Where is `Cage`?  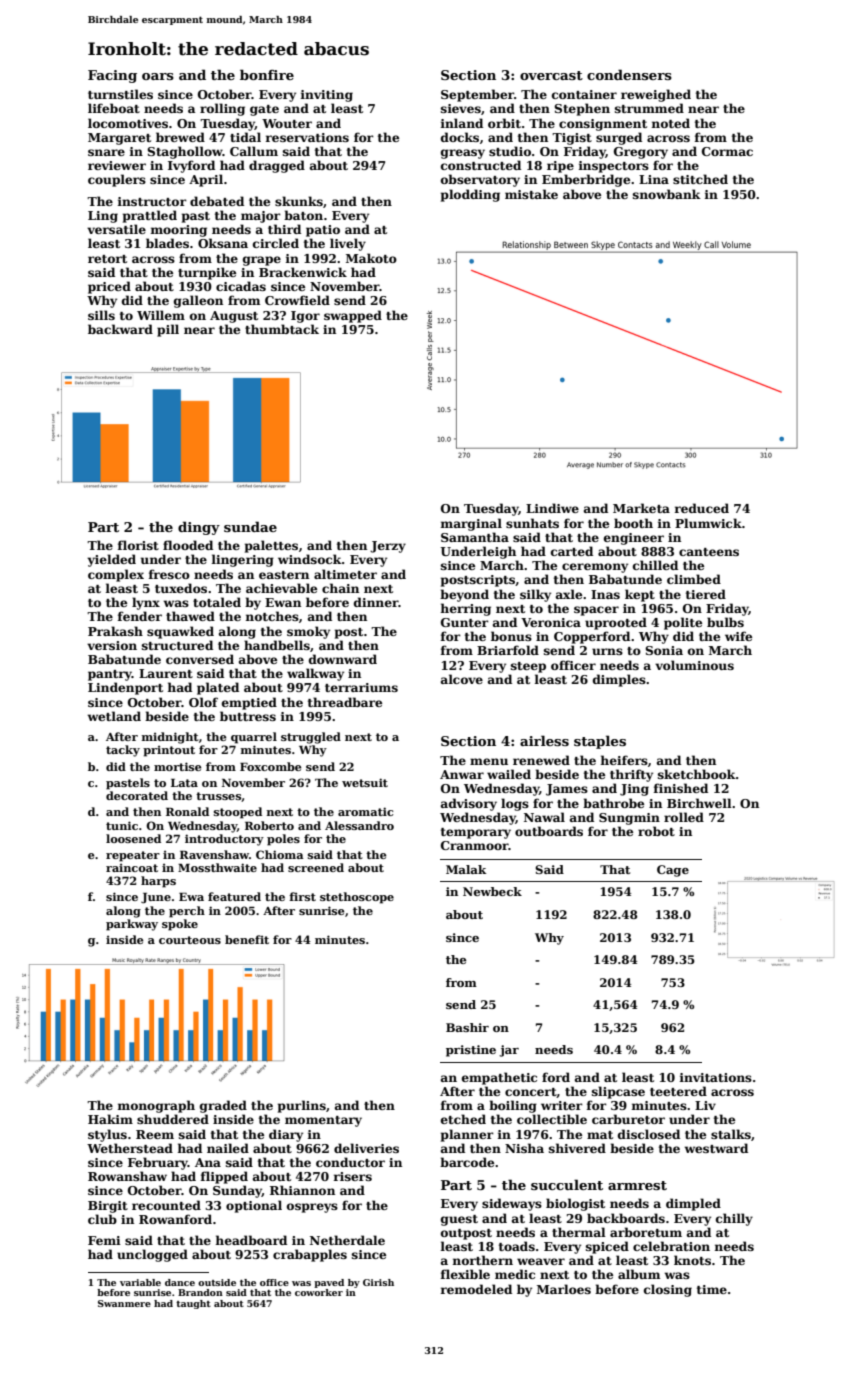 Cage is located at coordinates (673, 871).
